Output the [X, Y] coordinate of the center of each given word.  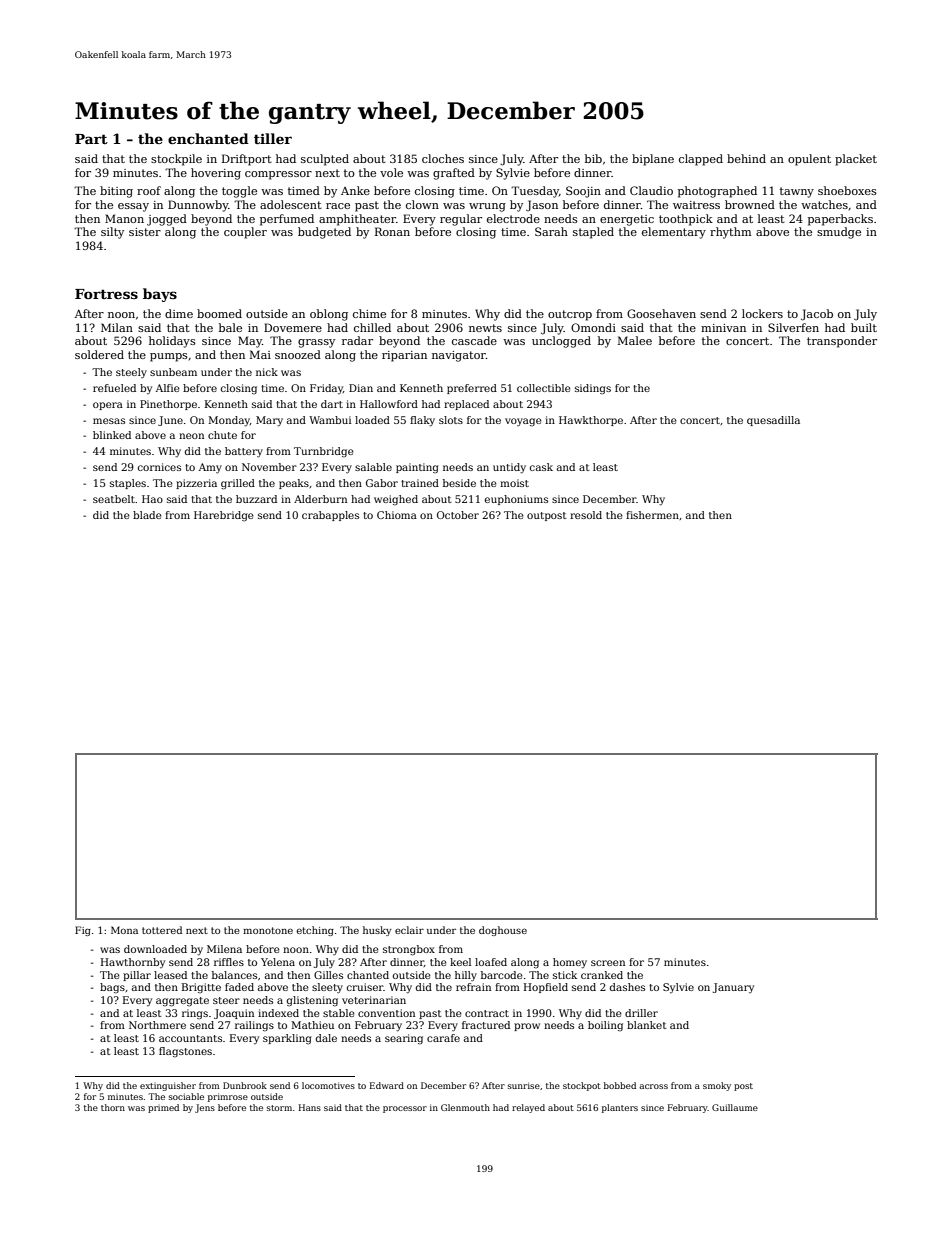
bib [593, 158]
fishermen [652, 515]
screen [608, 963]
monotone [268, 930]
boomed [219, 313]
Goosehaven [661, 313]
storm [279, 1108]
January [733, 988]
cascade [474, 340]
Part [91, 139]
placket [856, 160]
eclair [409, 930]
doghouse [503, 931]
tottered [162, 930]
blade [147, 515]
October [458, 515]
